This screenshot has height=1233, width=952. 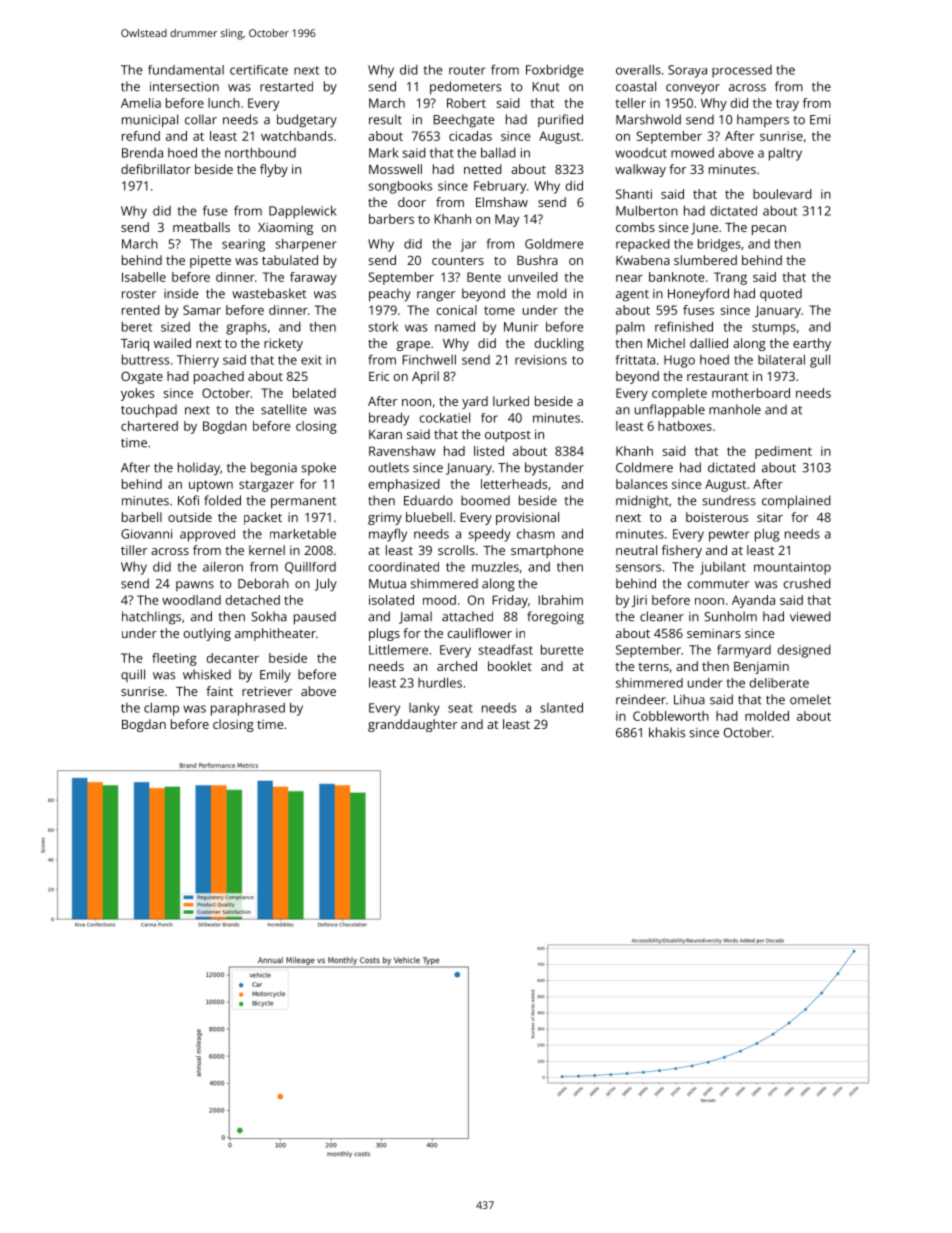 I want to click on fundamental, so click(x=186, y=70).
